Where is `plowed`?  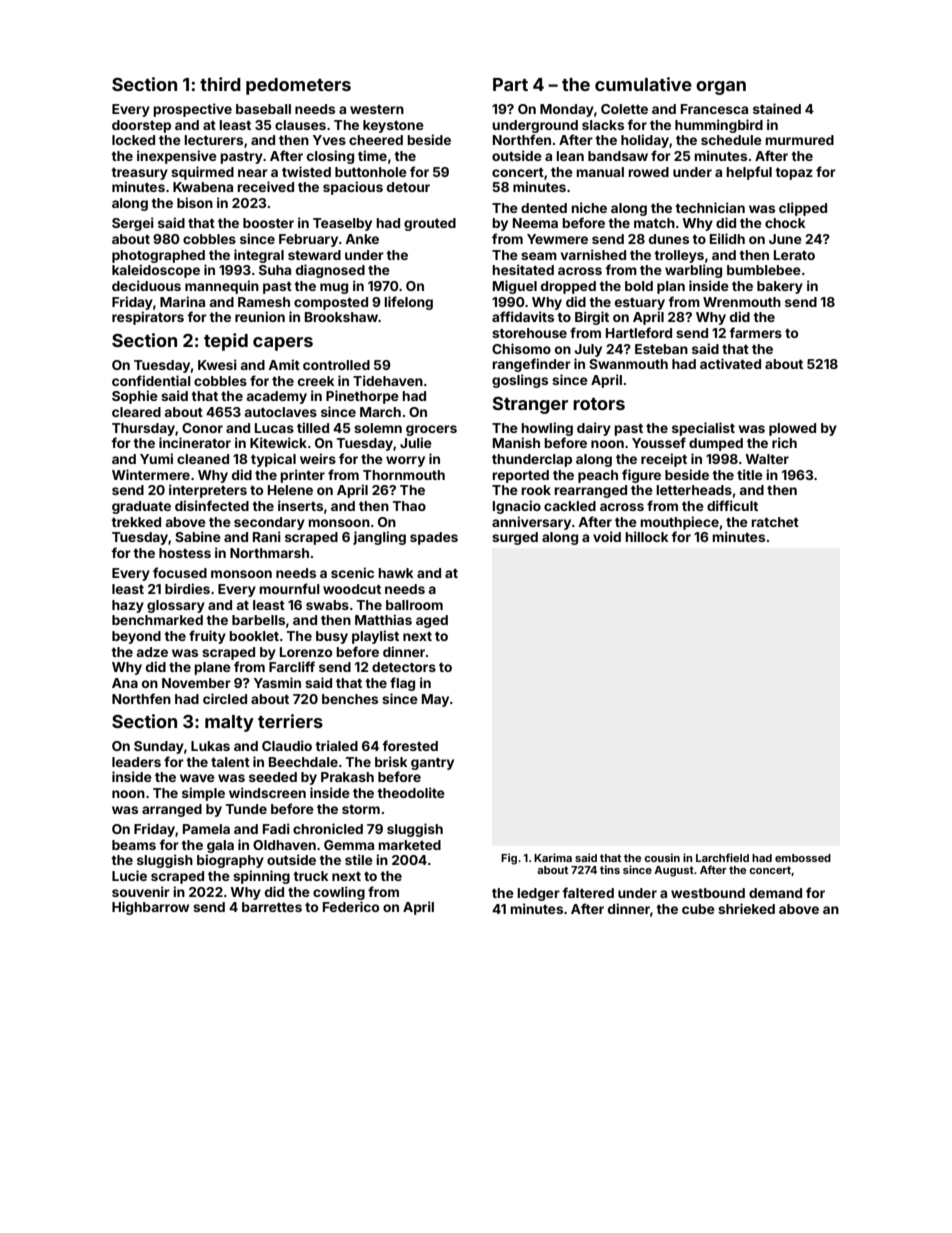 plowed is located at coordinates (792, 429).
